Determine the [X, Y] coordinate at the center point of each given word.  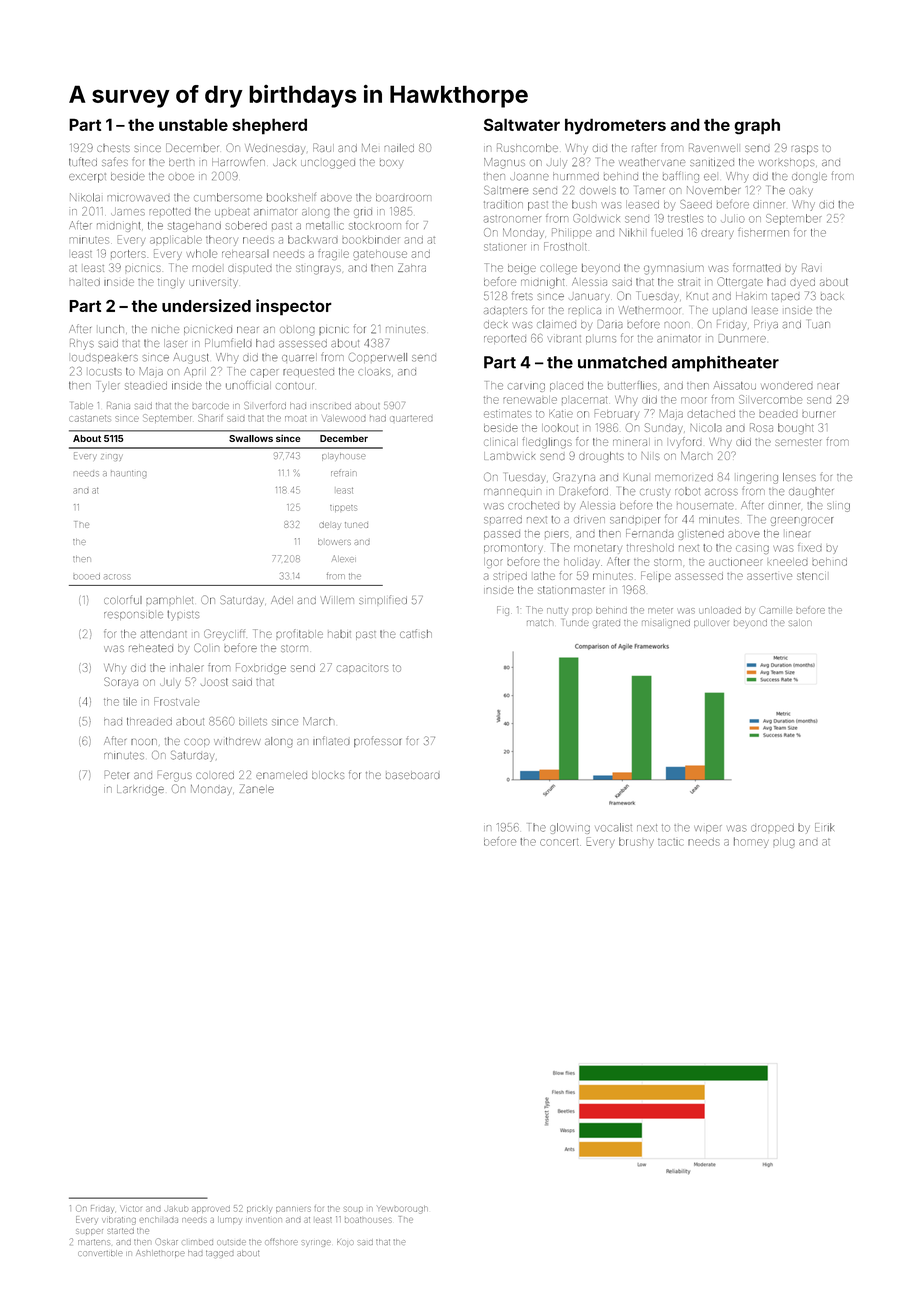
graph [757, 126]
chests [113, 148]
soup [353, 1209]
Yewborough [402, 1209]
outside [231, 1242]
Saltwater [522, 124]
